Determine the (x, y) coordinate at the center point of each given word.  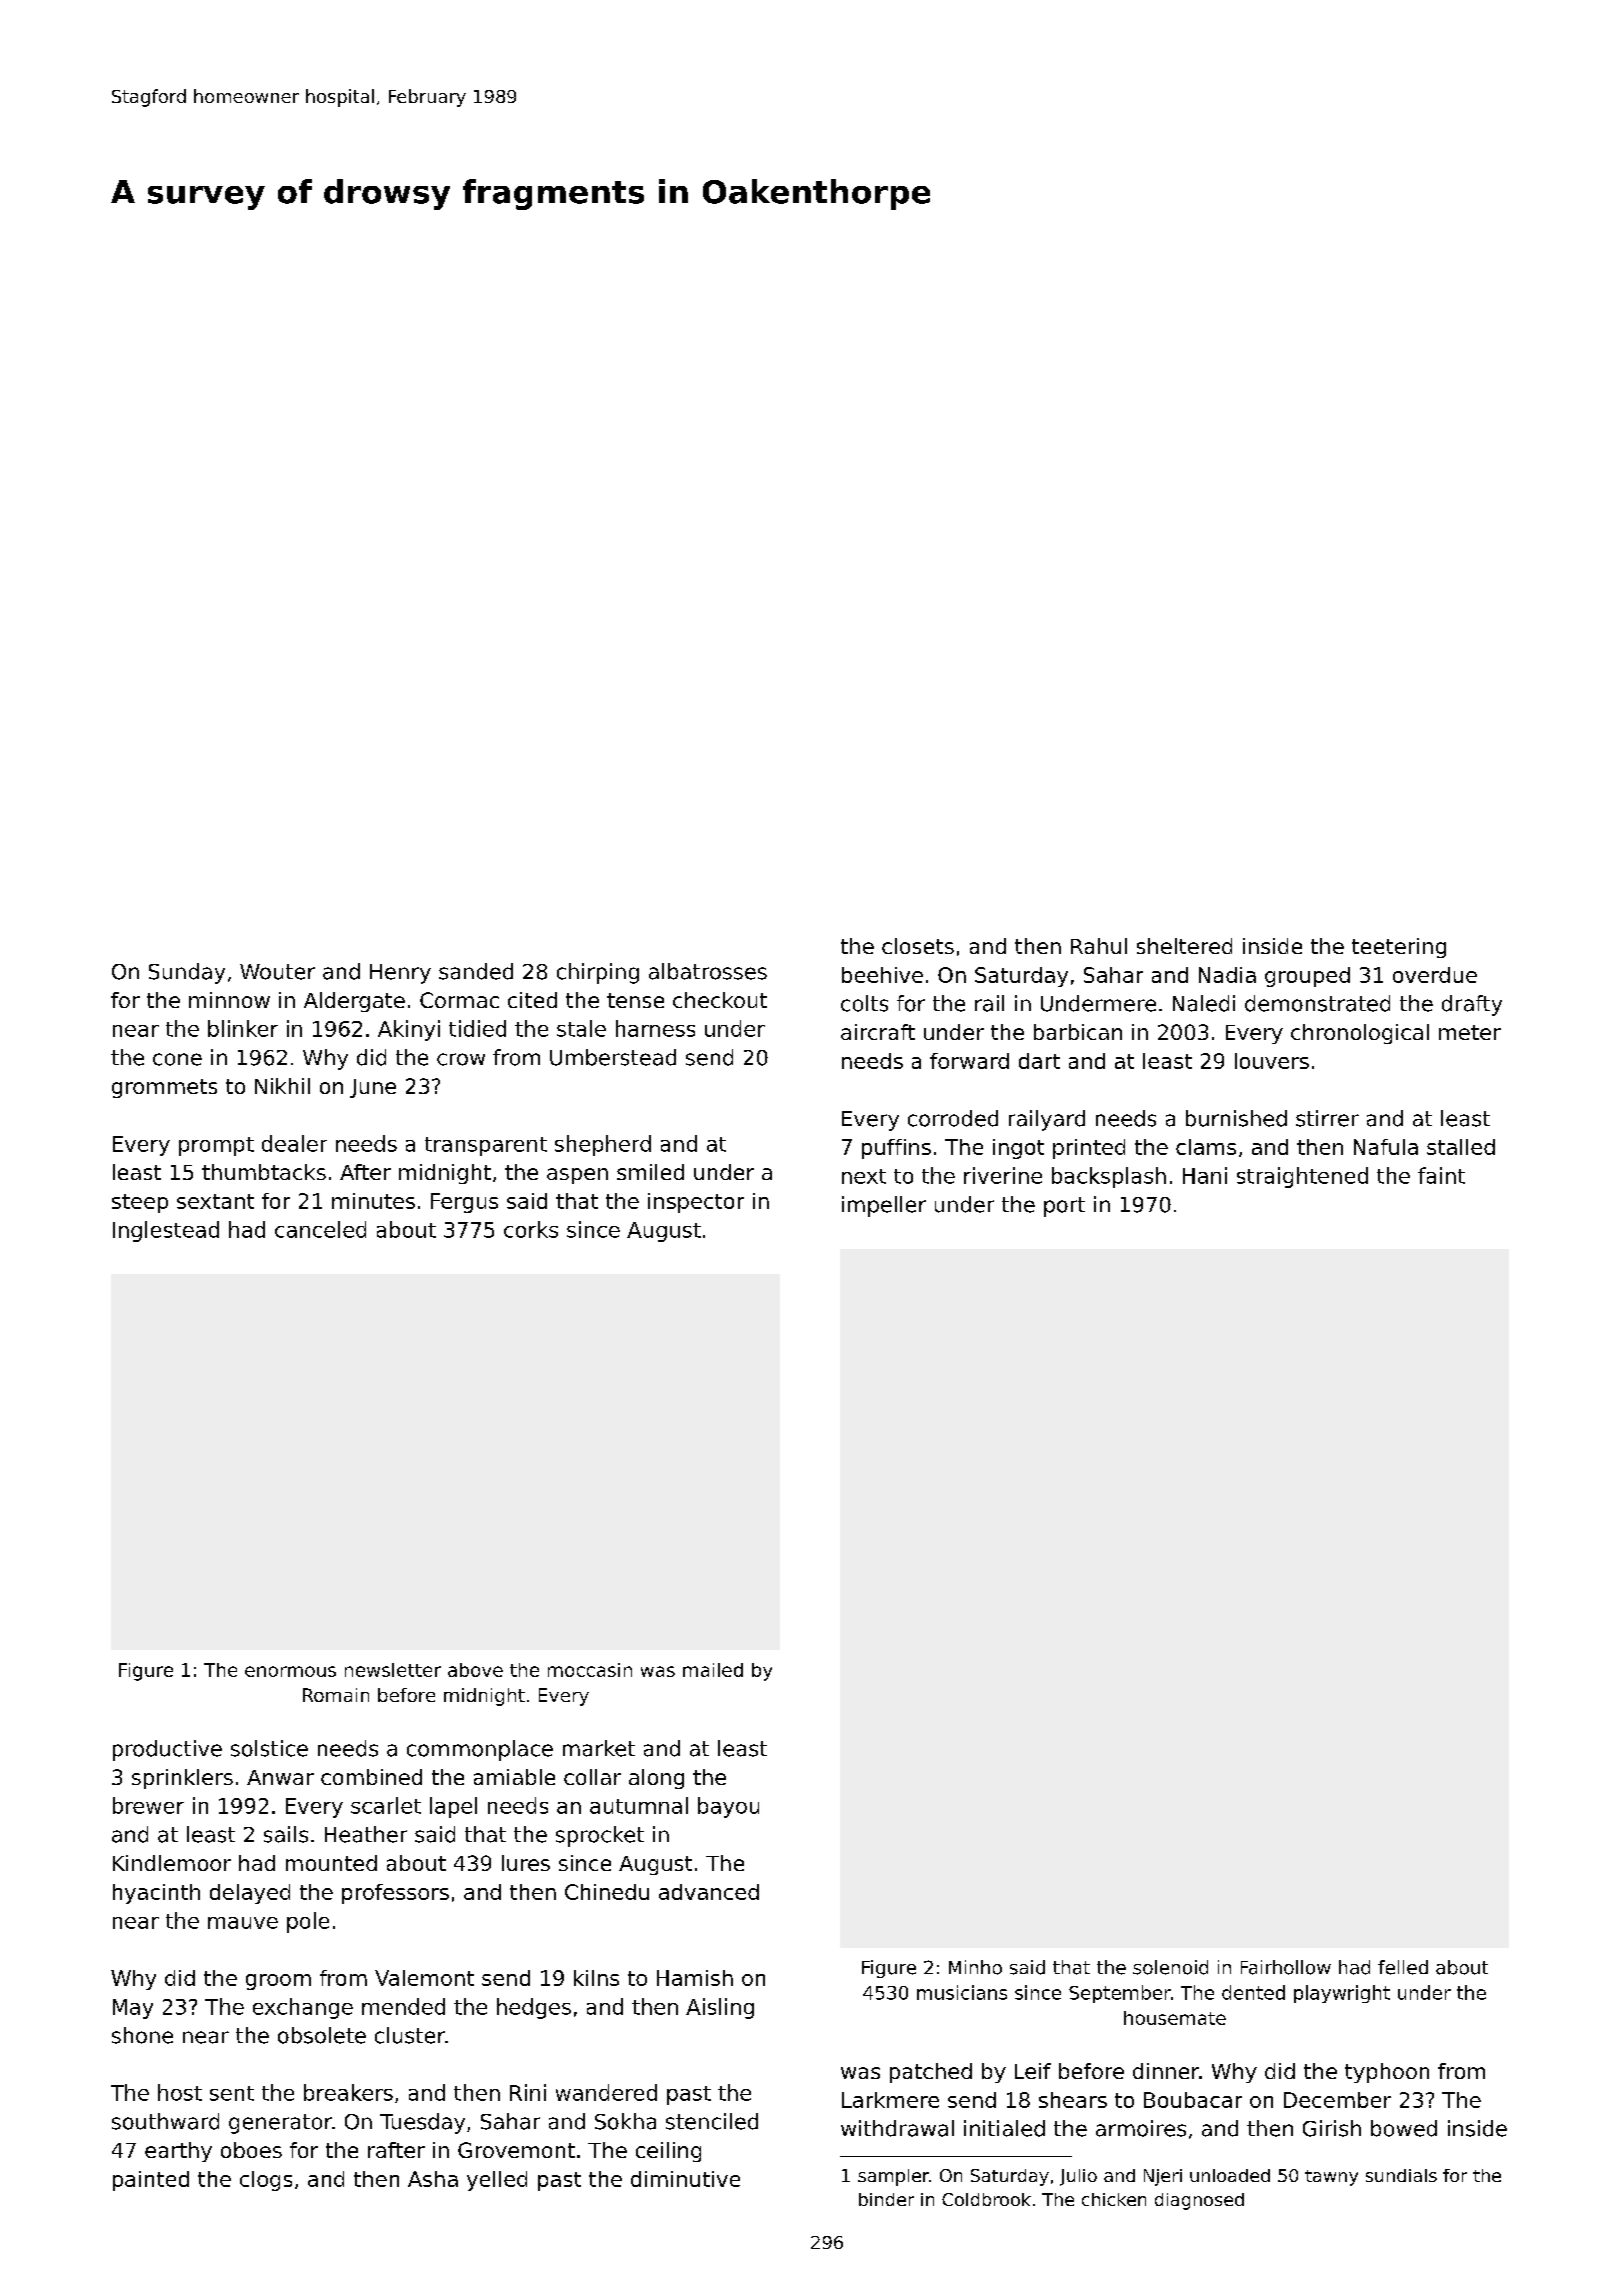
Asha (433, 2179)
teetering (1399, 948)
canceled (320, 1229)
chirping (598, 973)
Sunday (187, 973)
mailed (713, 1670)
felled (1403, 1967)
